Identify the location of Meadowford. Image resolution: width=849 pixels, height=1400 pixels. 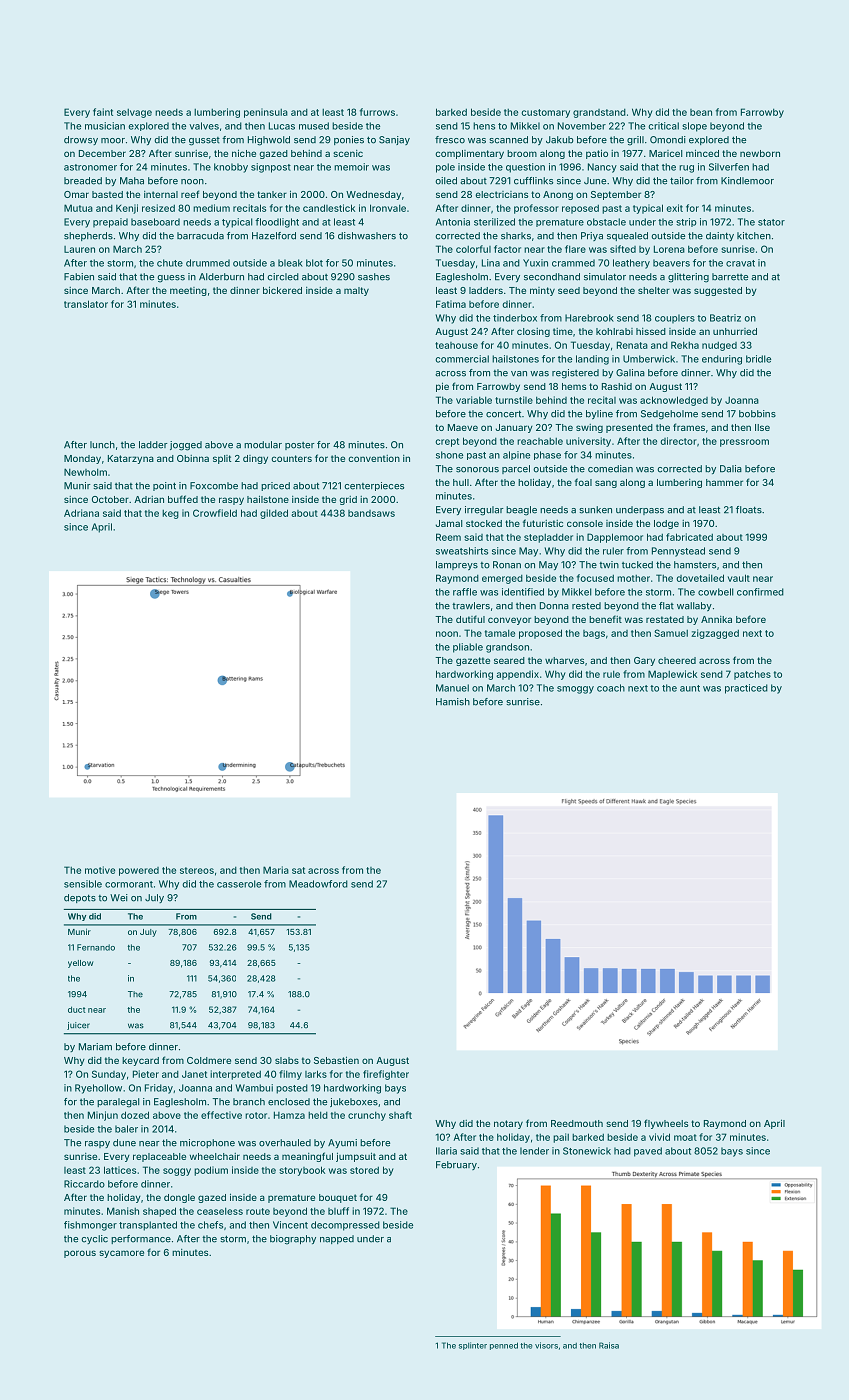
(318, 884).
